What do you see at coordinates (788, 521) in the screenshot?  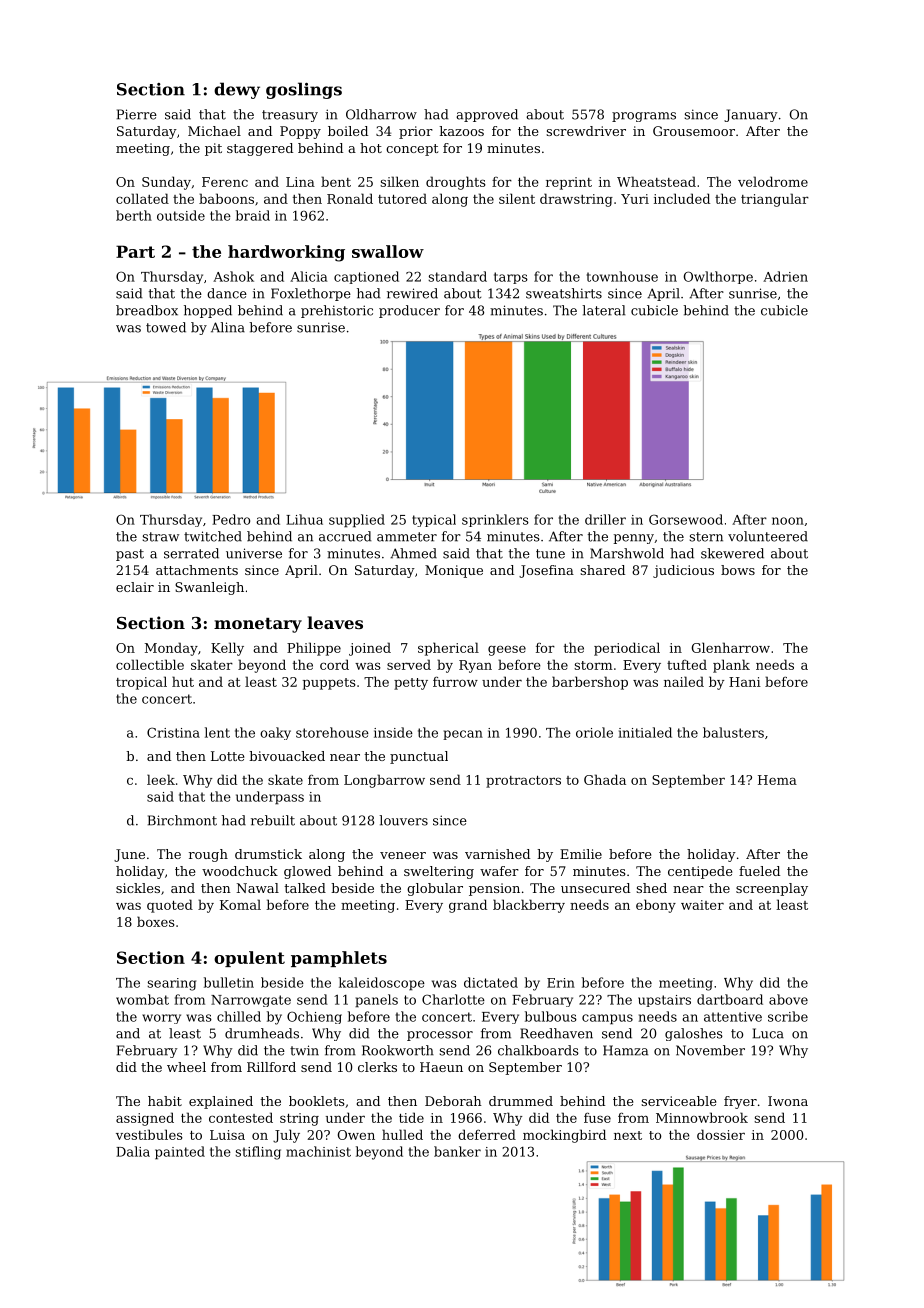 I see `noon` at bounding box center [788, 521].
